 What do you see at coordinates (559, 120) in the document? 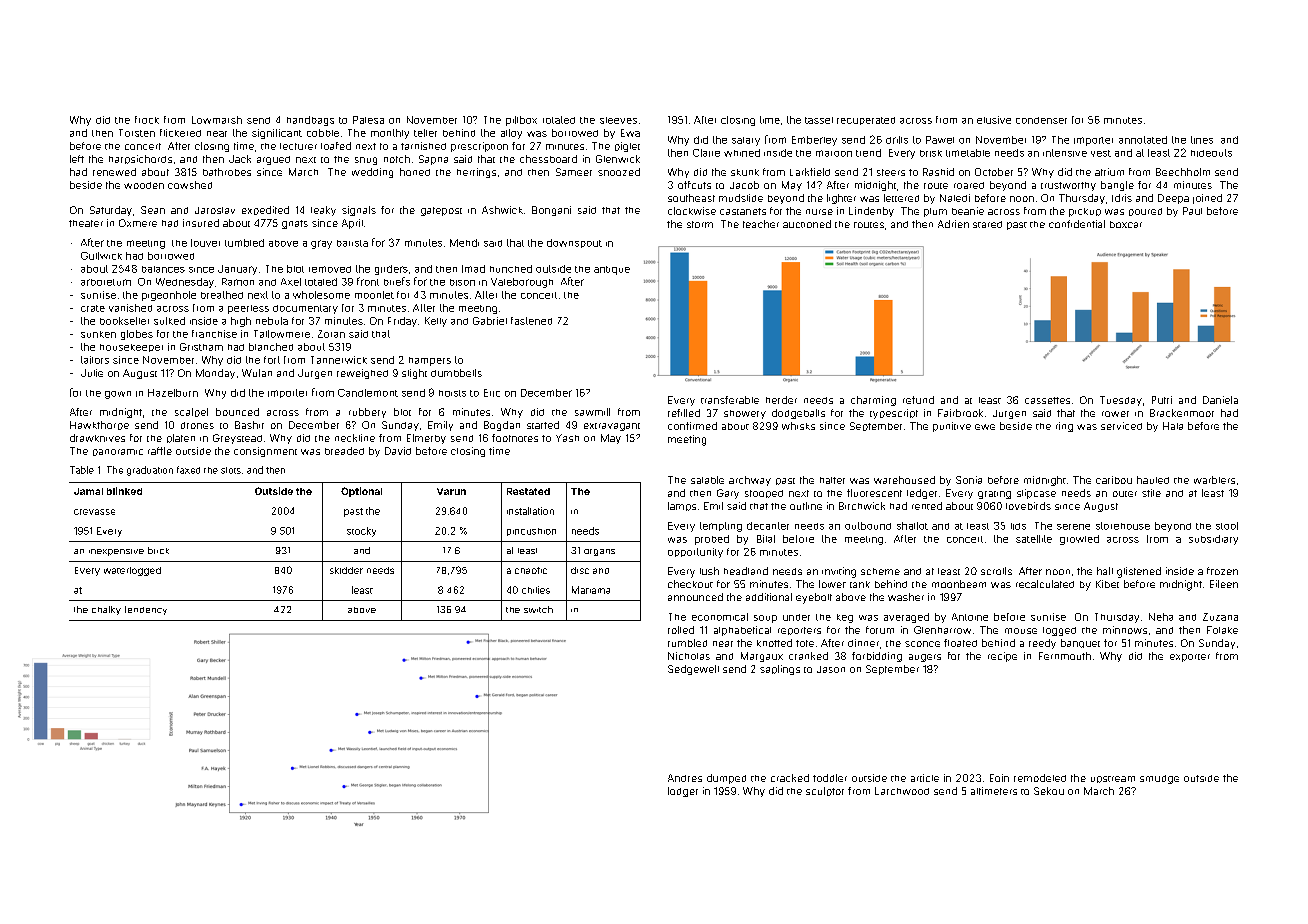
I see `rotated` at bounding box center [559, 120].
